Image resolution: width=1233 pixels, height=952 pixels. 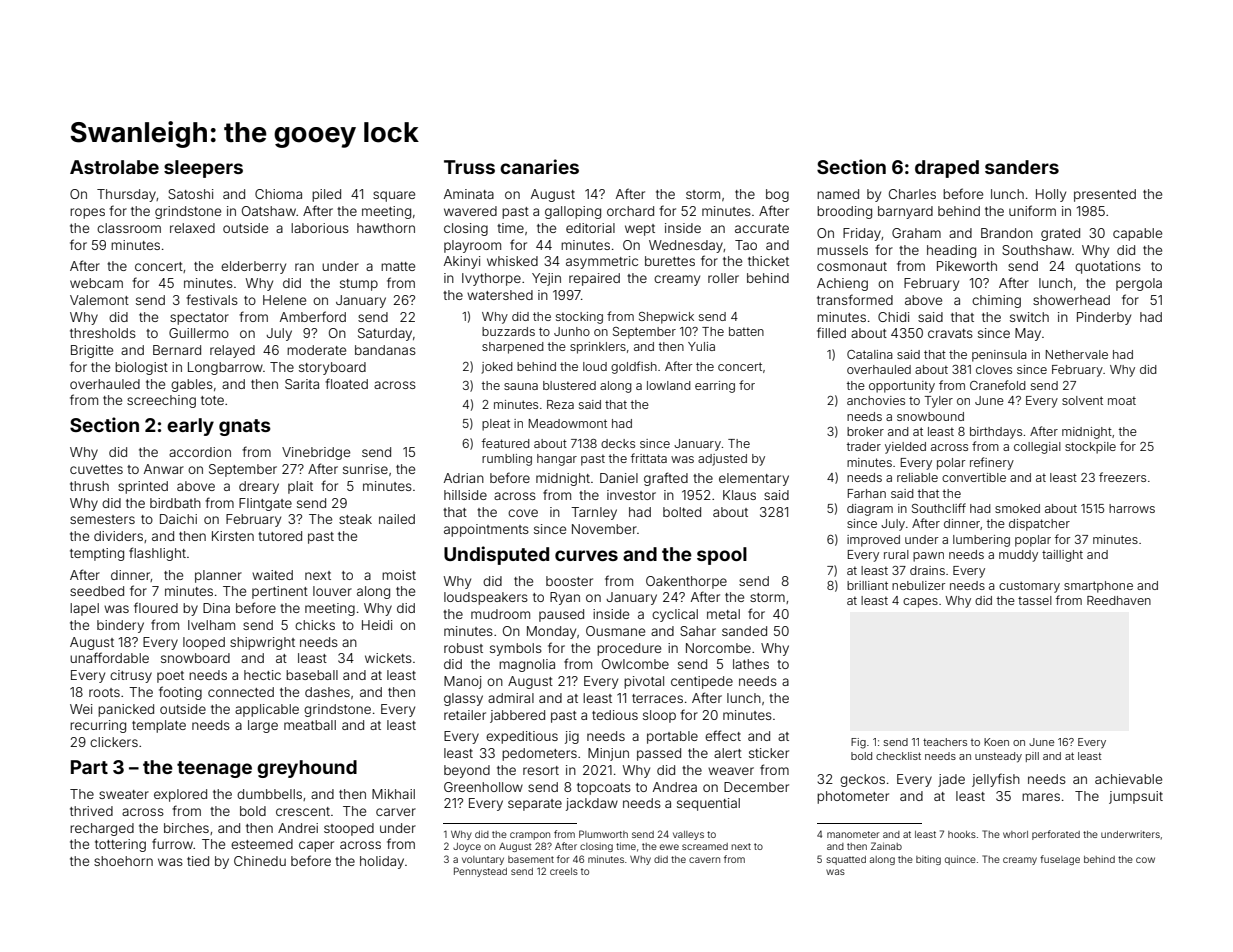 What do you see at coordinates (539, 166) in the document?
I see `canaries` at bounding box center [539, 166].
